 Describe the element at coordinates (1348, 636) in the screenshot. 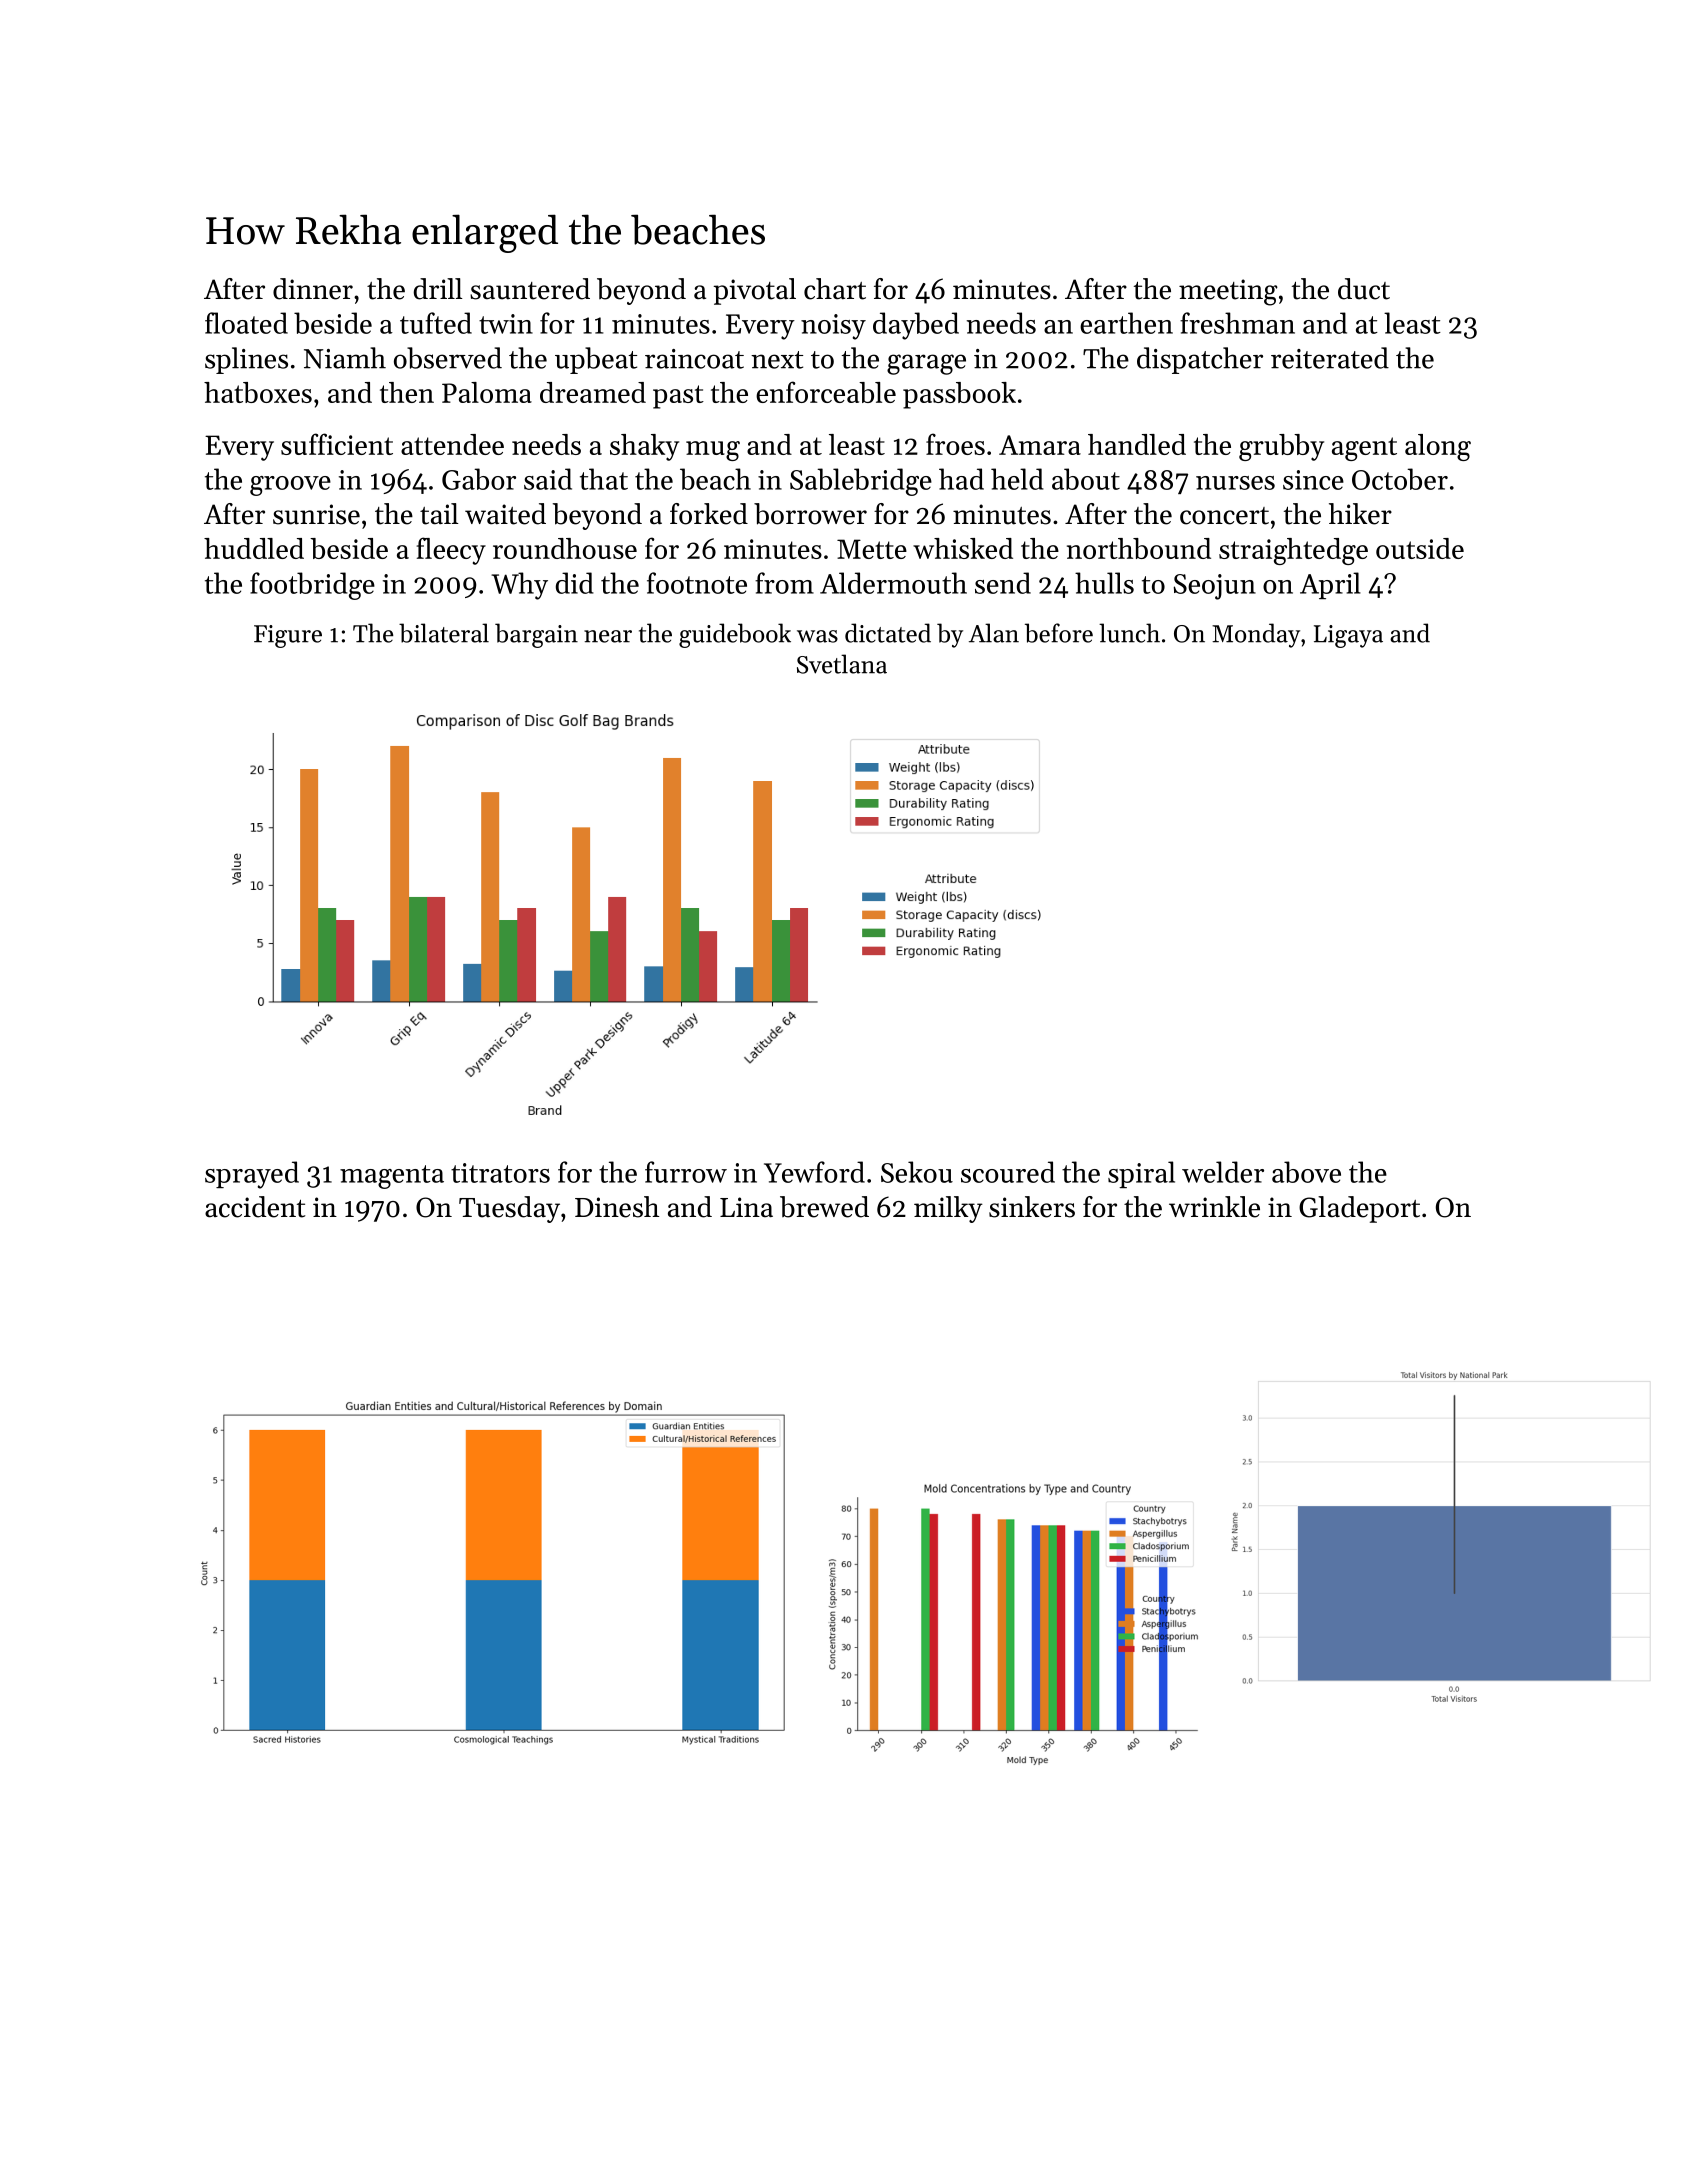

I see `Ligaya` at that location.
